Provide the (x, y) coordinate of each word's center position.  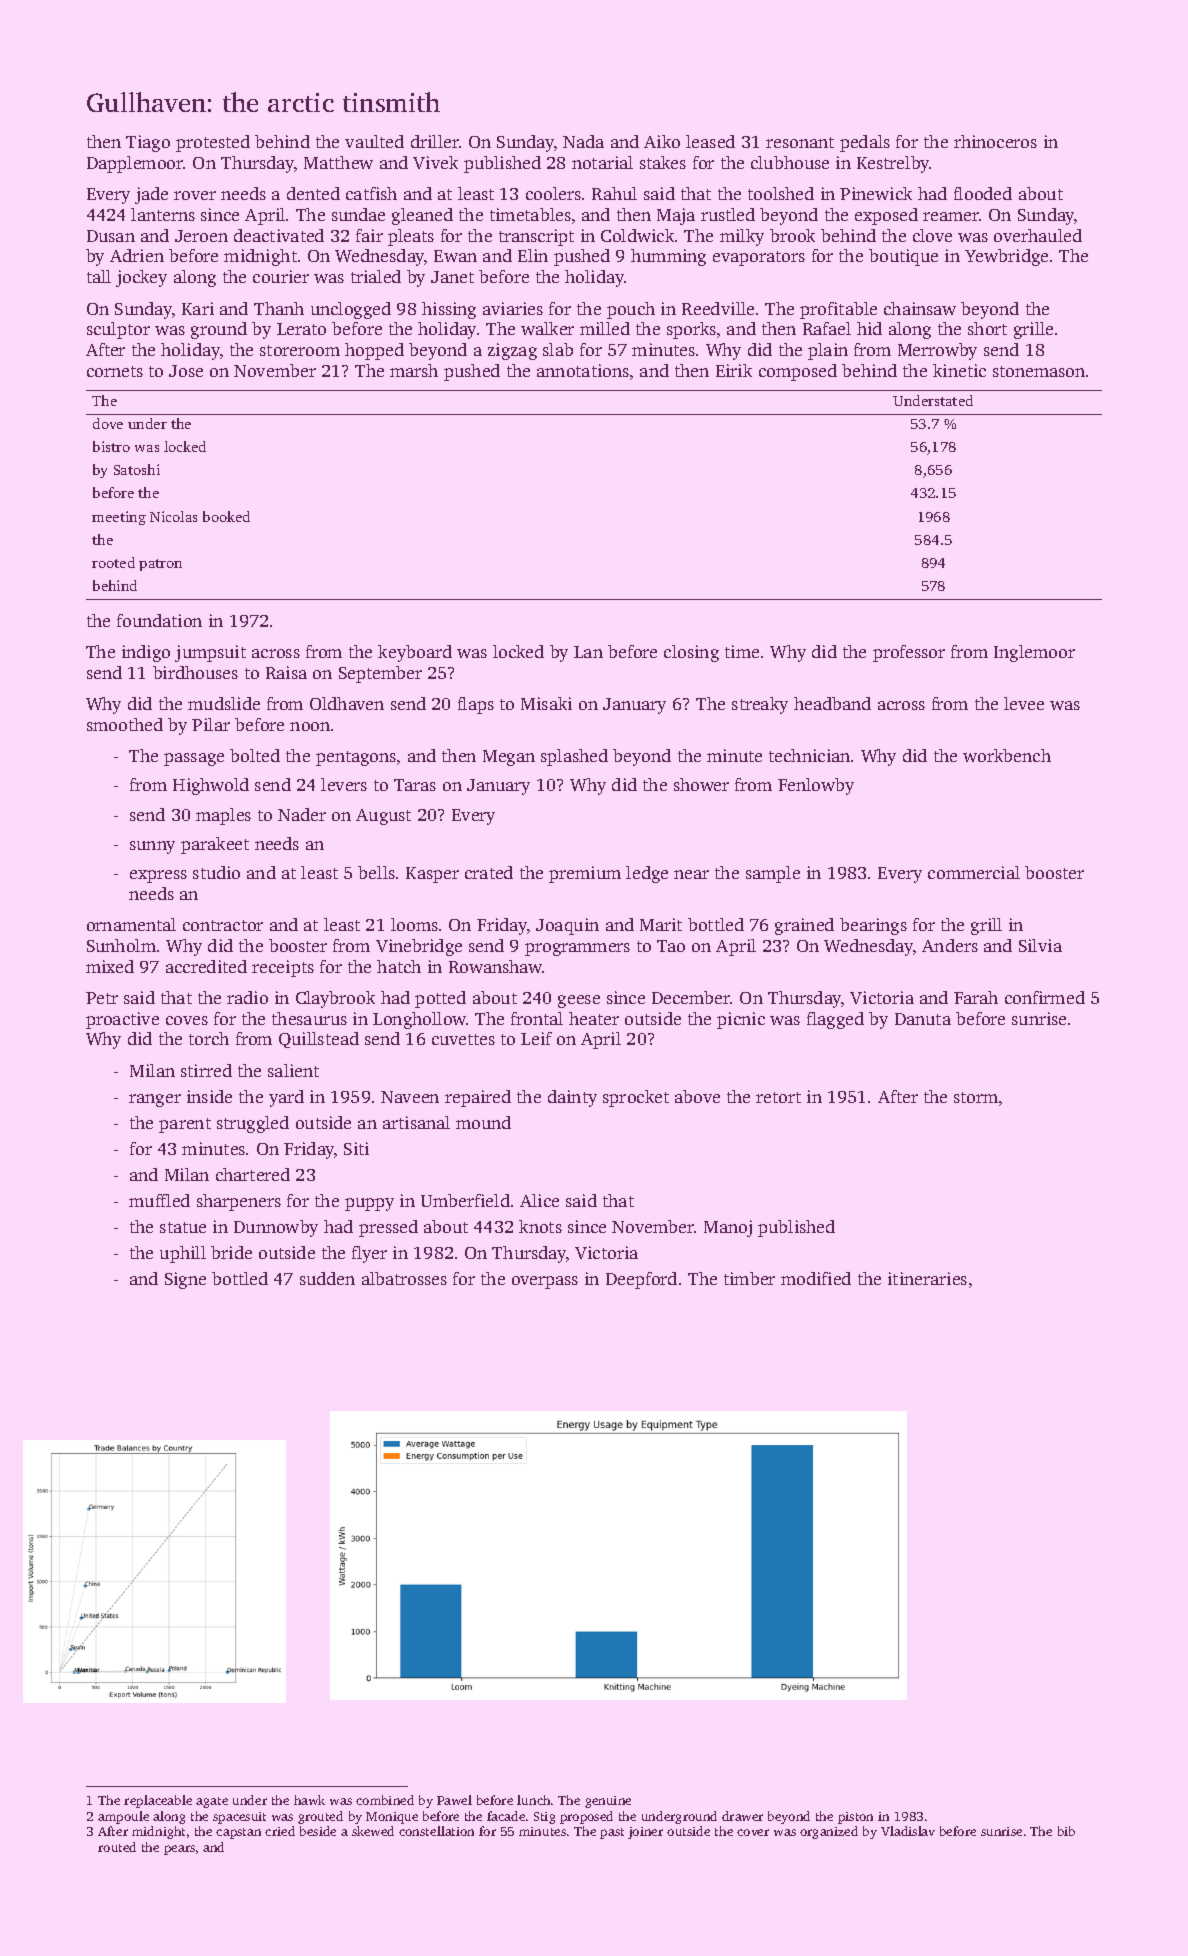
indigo (146, 653)
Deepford (641, 1280)
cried (280, 1831)
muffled (159, 1200)
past (612, 1833)
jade (151, 195)
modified (816, 1278)
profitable (838, 310)
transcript (536, 237)
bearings (873, 926)
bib (1066, 1831)
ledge (647, 874)
